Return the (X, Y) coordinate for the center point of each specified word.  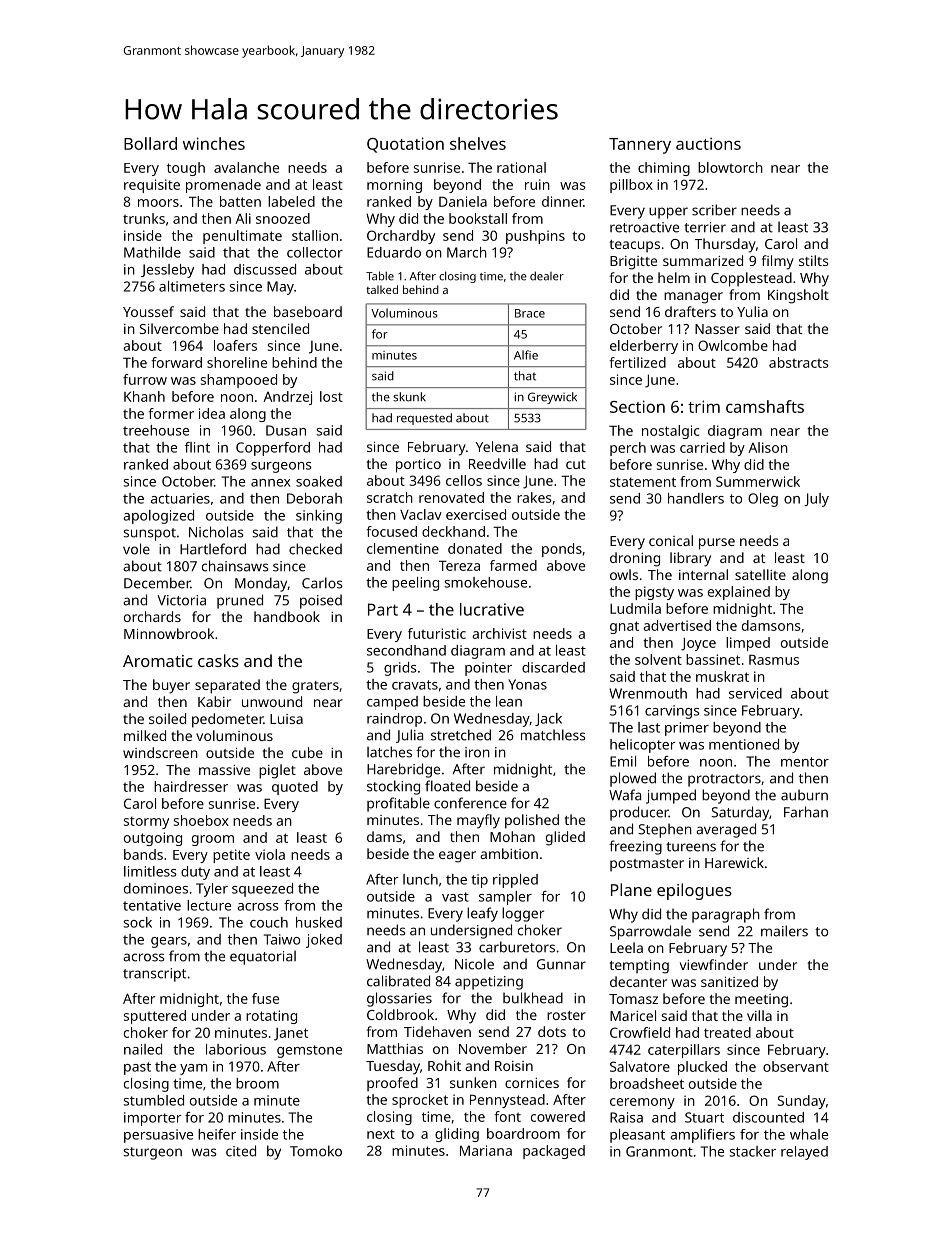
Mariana (486, 1150)
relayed (804, 1153)
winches (214, 143)
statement (643, 482)
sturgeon (152, 1153)
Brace (530, 313)
